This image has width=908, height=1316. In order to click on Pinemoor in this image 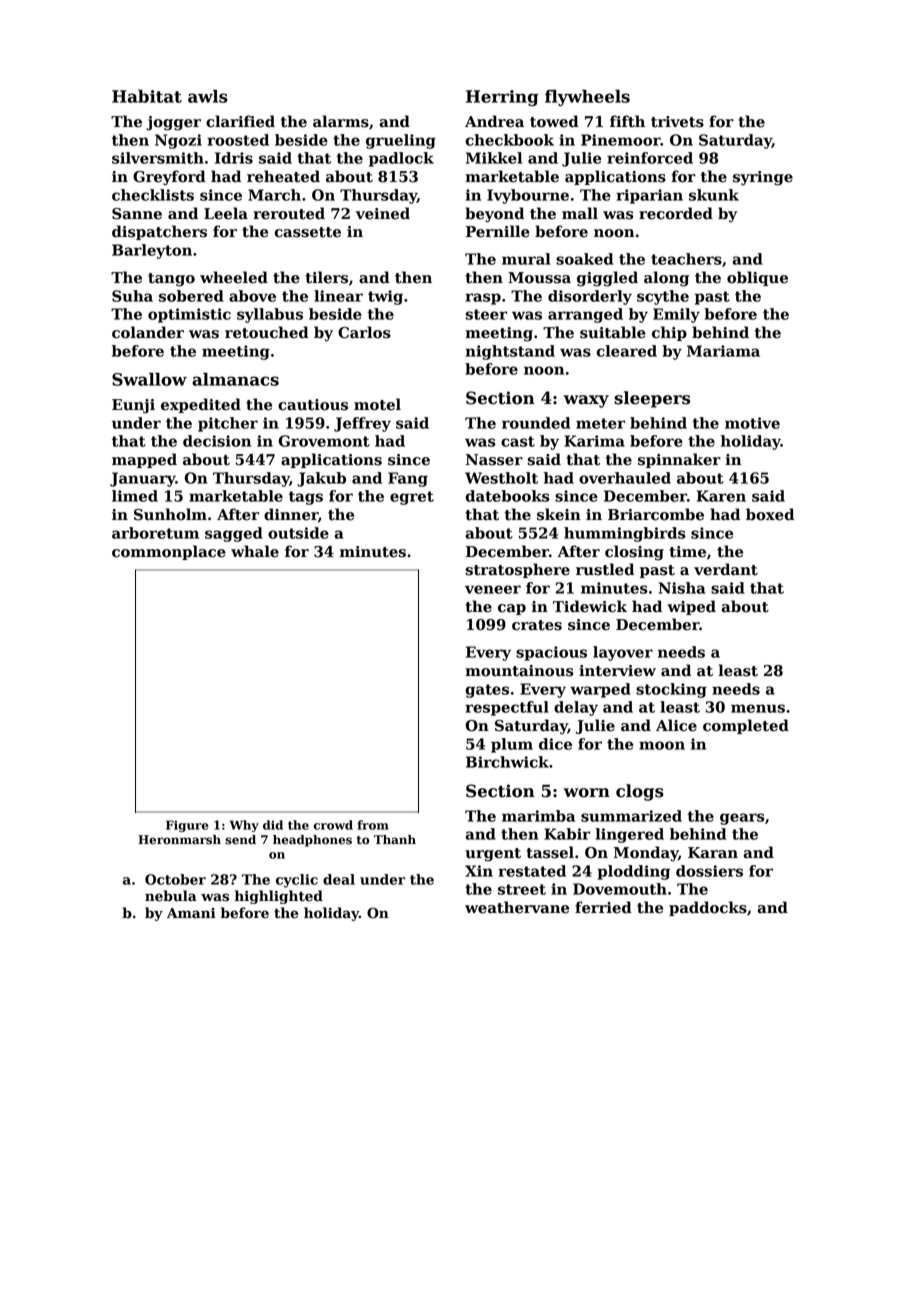, I will do `click(621, 140)`.
